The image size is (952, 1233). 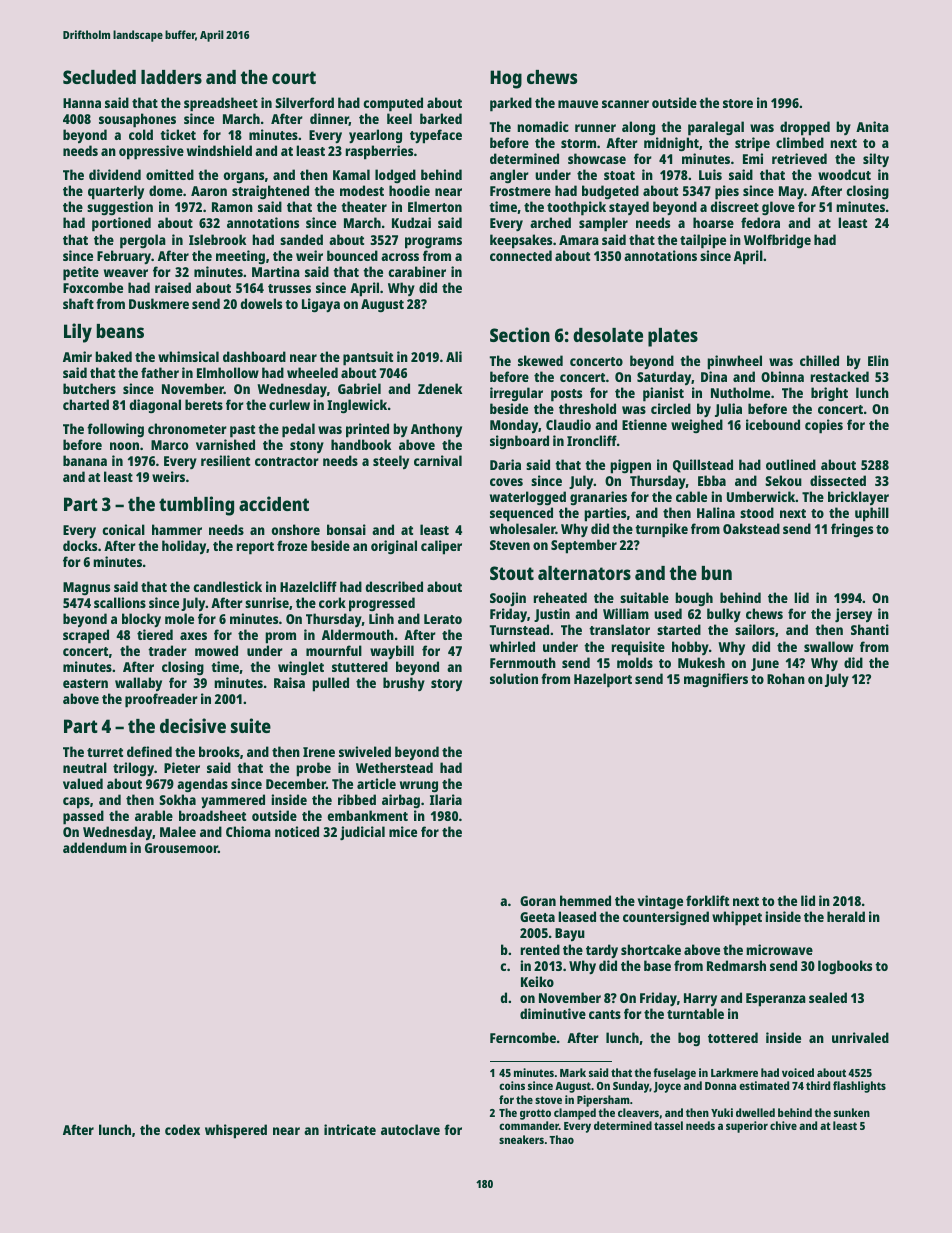 I want to click on superior, so click(x=747, y=1127).
